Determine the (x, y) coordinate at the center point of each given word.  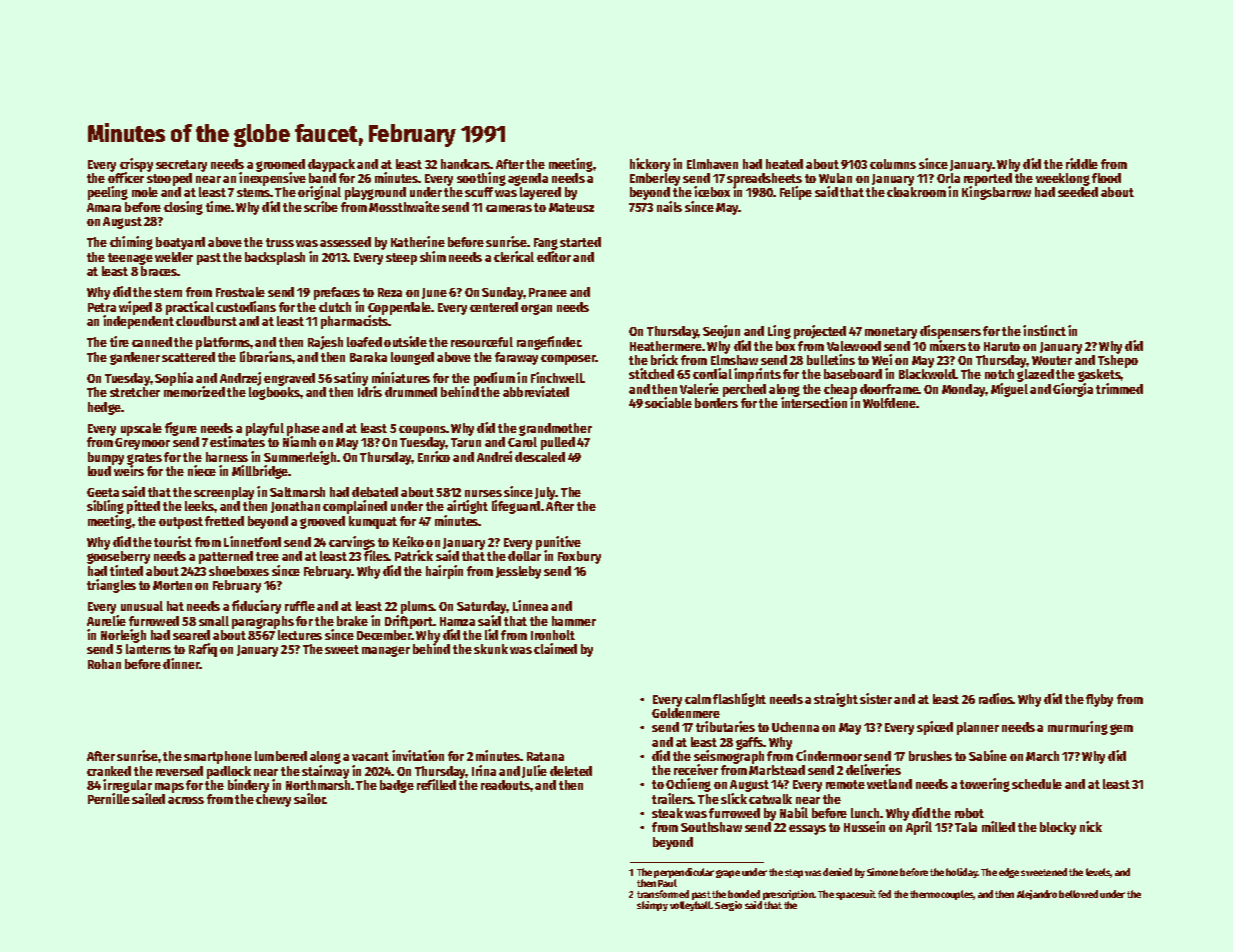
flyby (1099, 700)
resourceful (482, 342)
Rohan (104, 664)
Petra (102, 307)
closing (183, 208)
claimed (555, 648)
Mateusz (571, 207)
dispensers (950, 332)
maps (169, 788)
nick (1091, 826)
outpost (181, 523)
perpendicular (684, 873)
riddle (1082, 163)
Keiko (408, 541)
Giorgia (1073, 390)
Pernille (109, 799)
